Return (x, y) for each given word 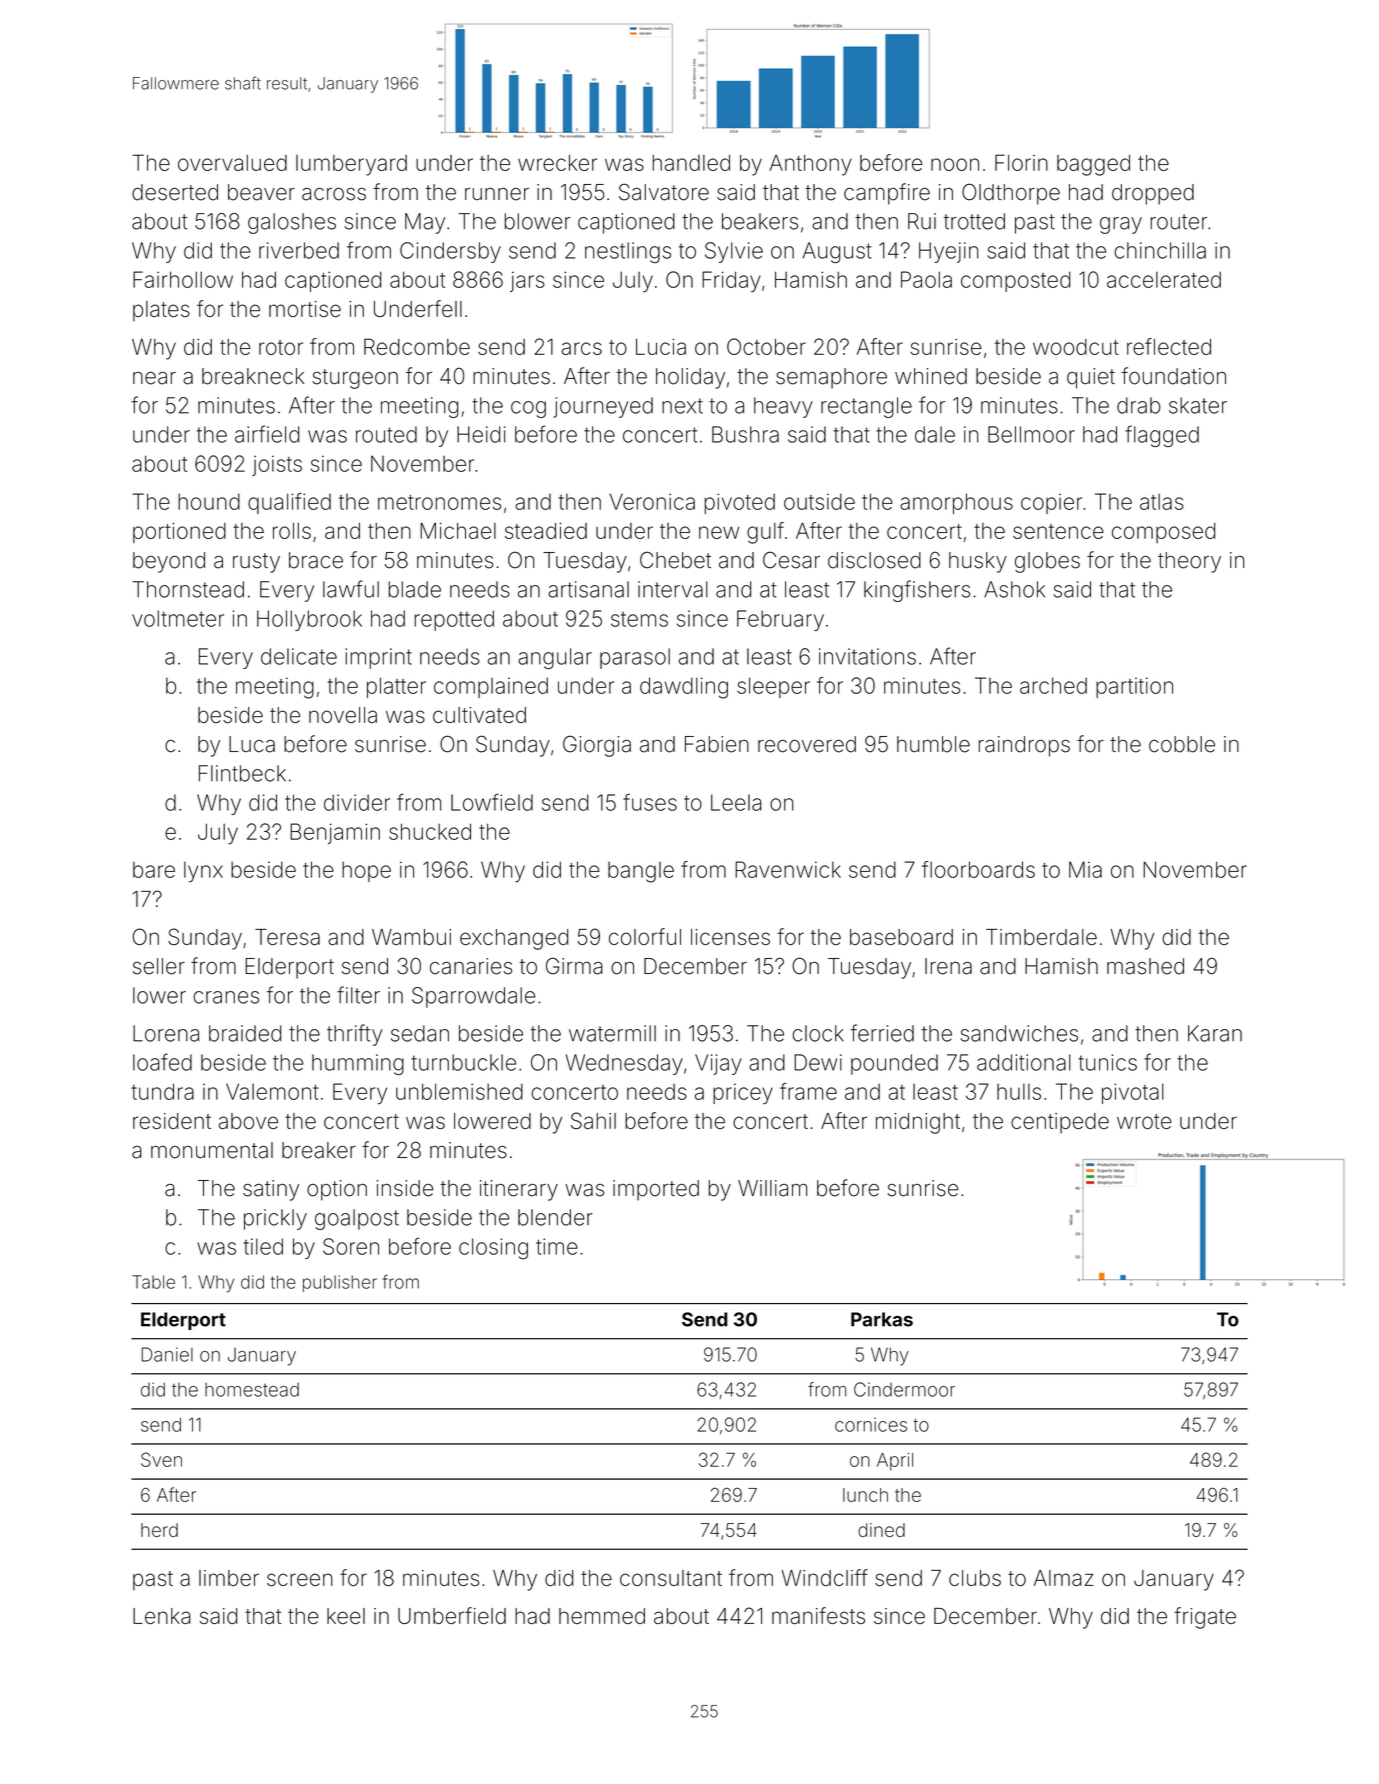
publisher (340, 1283)
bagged (1093, 165)
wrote (1144, 1121)
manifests (818, 1615)
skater (1198, 405)
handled (691, 163)
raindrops (1024, 746)
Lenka (162, 1616)
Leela (736, 802)
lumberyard (351, 165)
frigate (1205, 1618)
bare (154, 870)
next (682, 406)
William (772, 1188)
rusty (256, 563)
